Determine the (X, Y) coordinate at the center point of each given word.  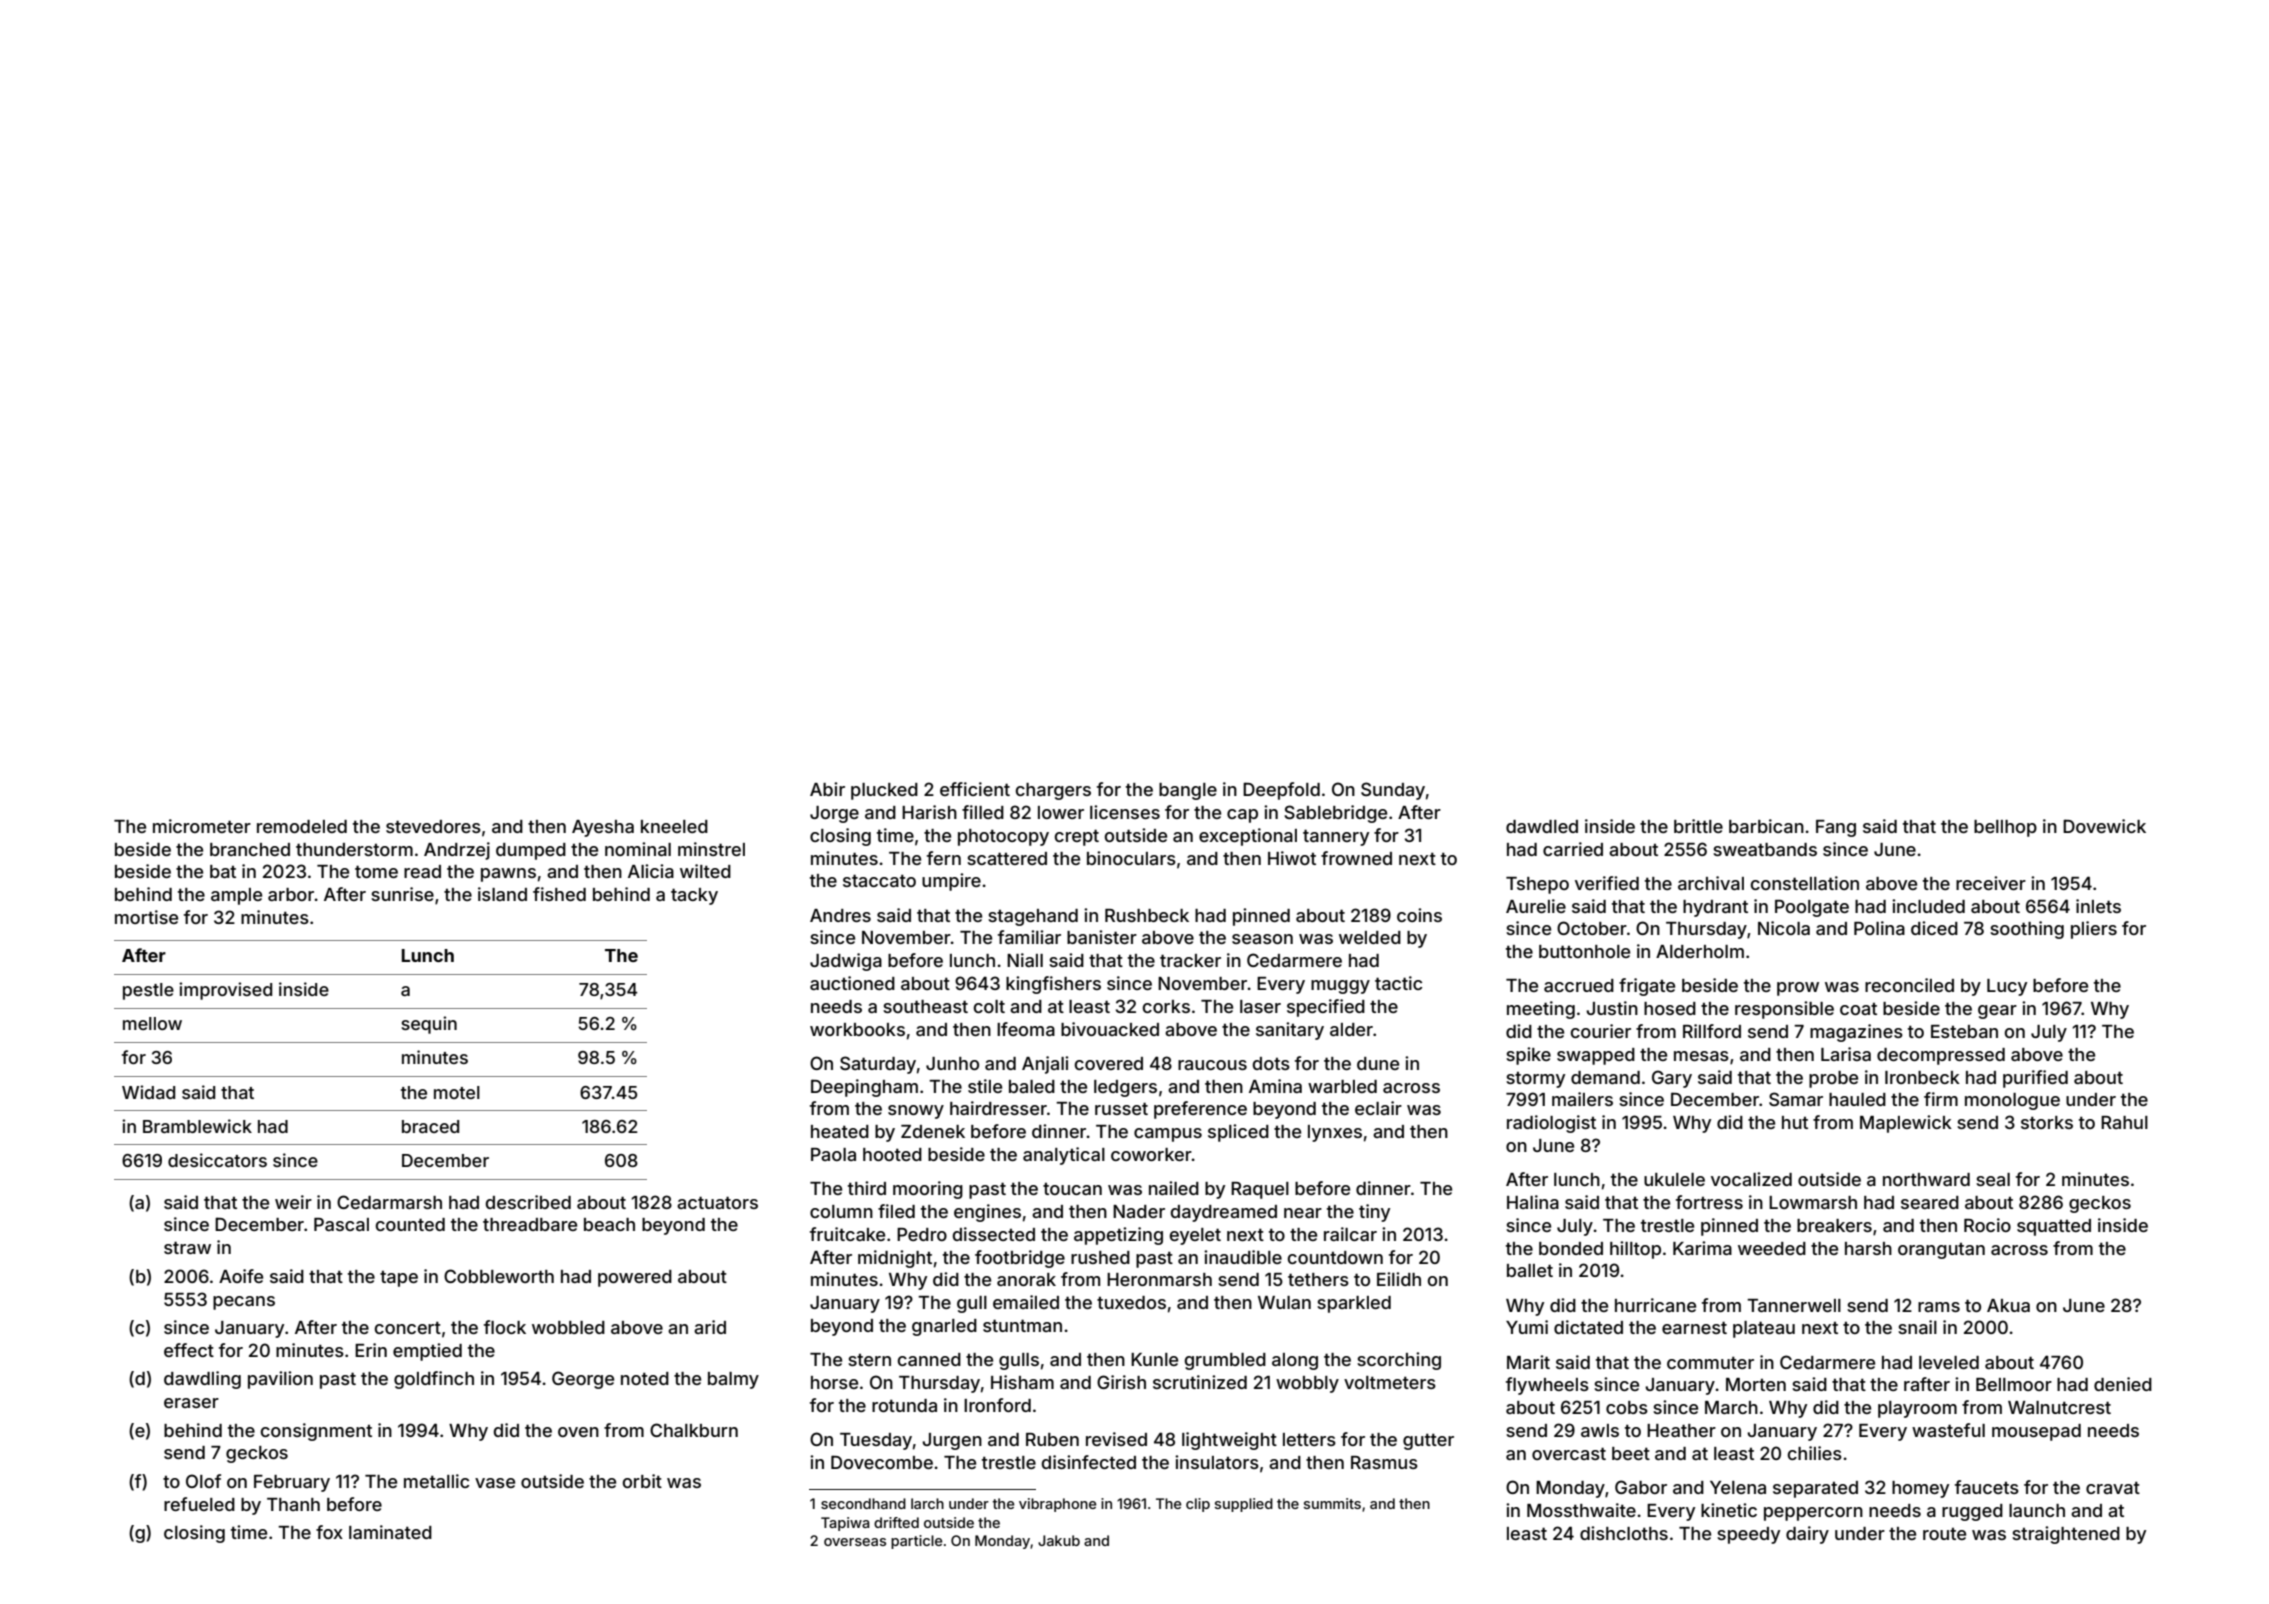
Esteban (1964, 1031)
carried (1573, 849)
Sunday (1393, 791)
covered (1109, 1063)
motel (457, 1092)
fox (329, 1532)
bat (223, 871)
